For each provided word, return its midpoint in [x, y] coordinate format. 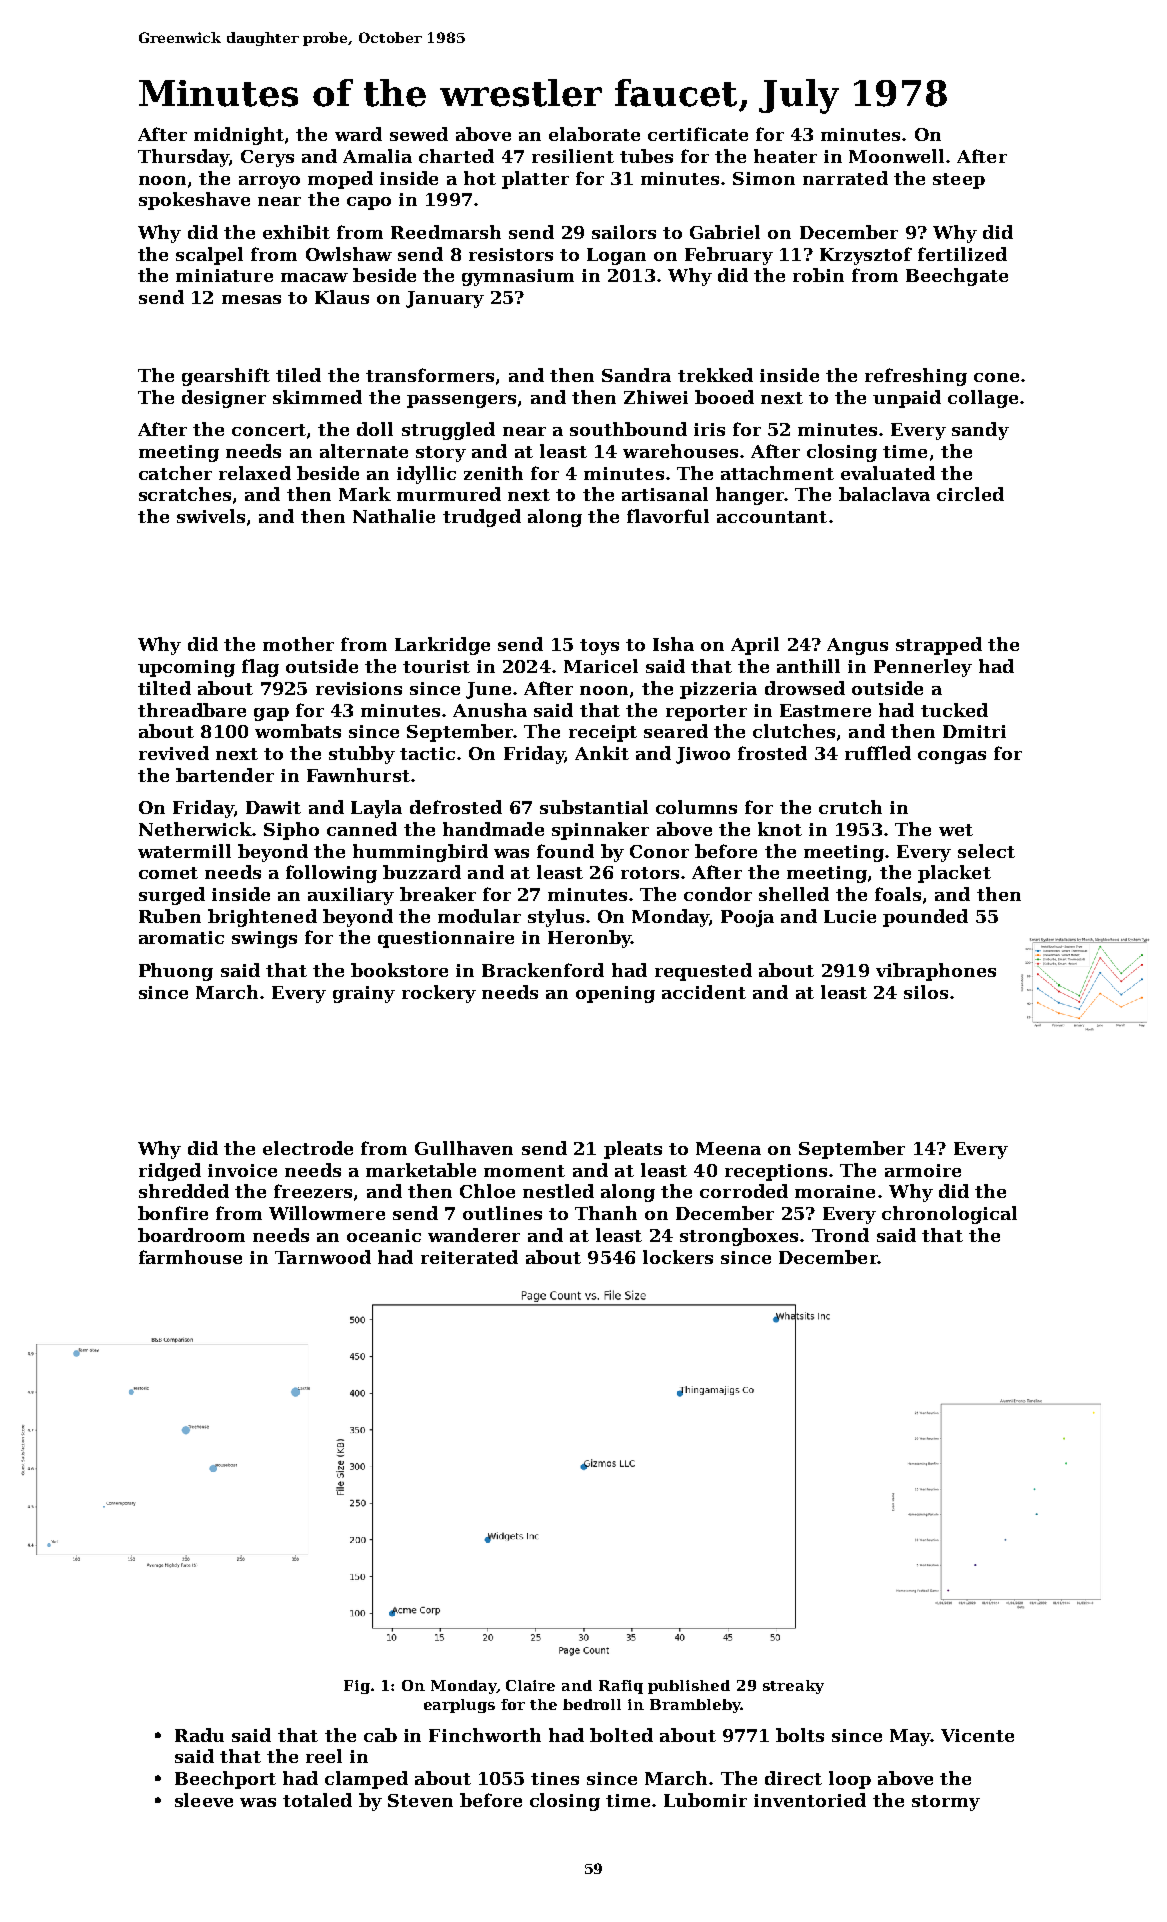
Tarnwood [323, 1257]
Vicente [977, 1735]
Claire [530, 1685]
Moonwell [896, 156]
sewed [419, 134]
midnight [239, 136]
